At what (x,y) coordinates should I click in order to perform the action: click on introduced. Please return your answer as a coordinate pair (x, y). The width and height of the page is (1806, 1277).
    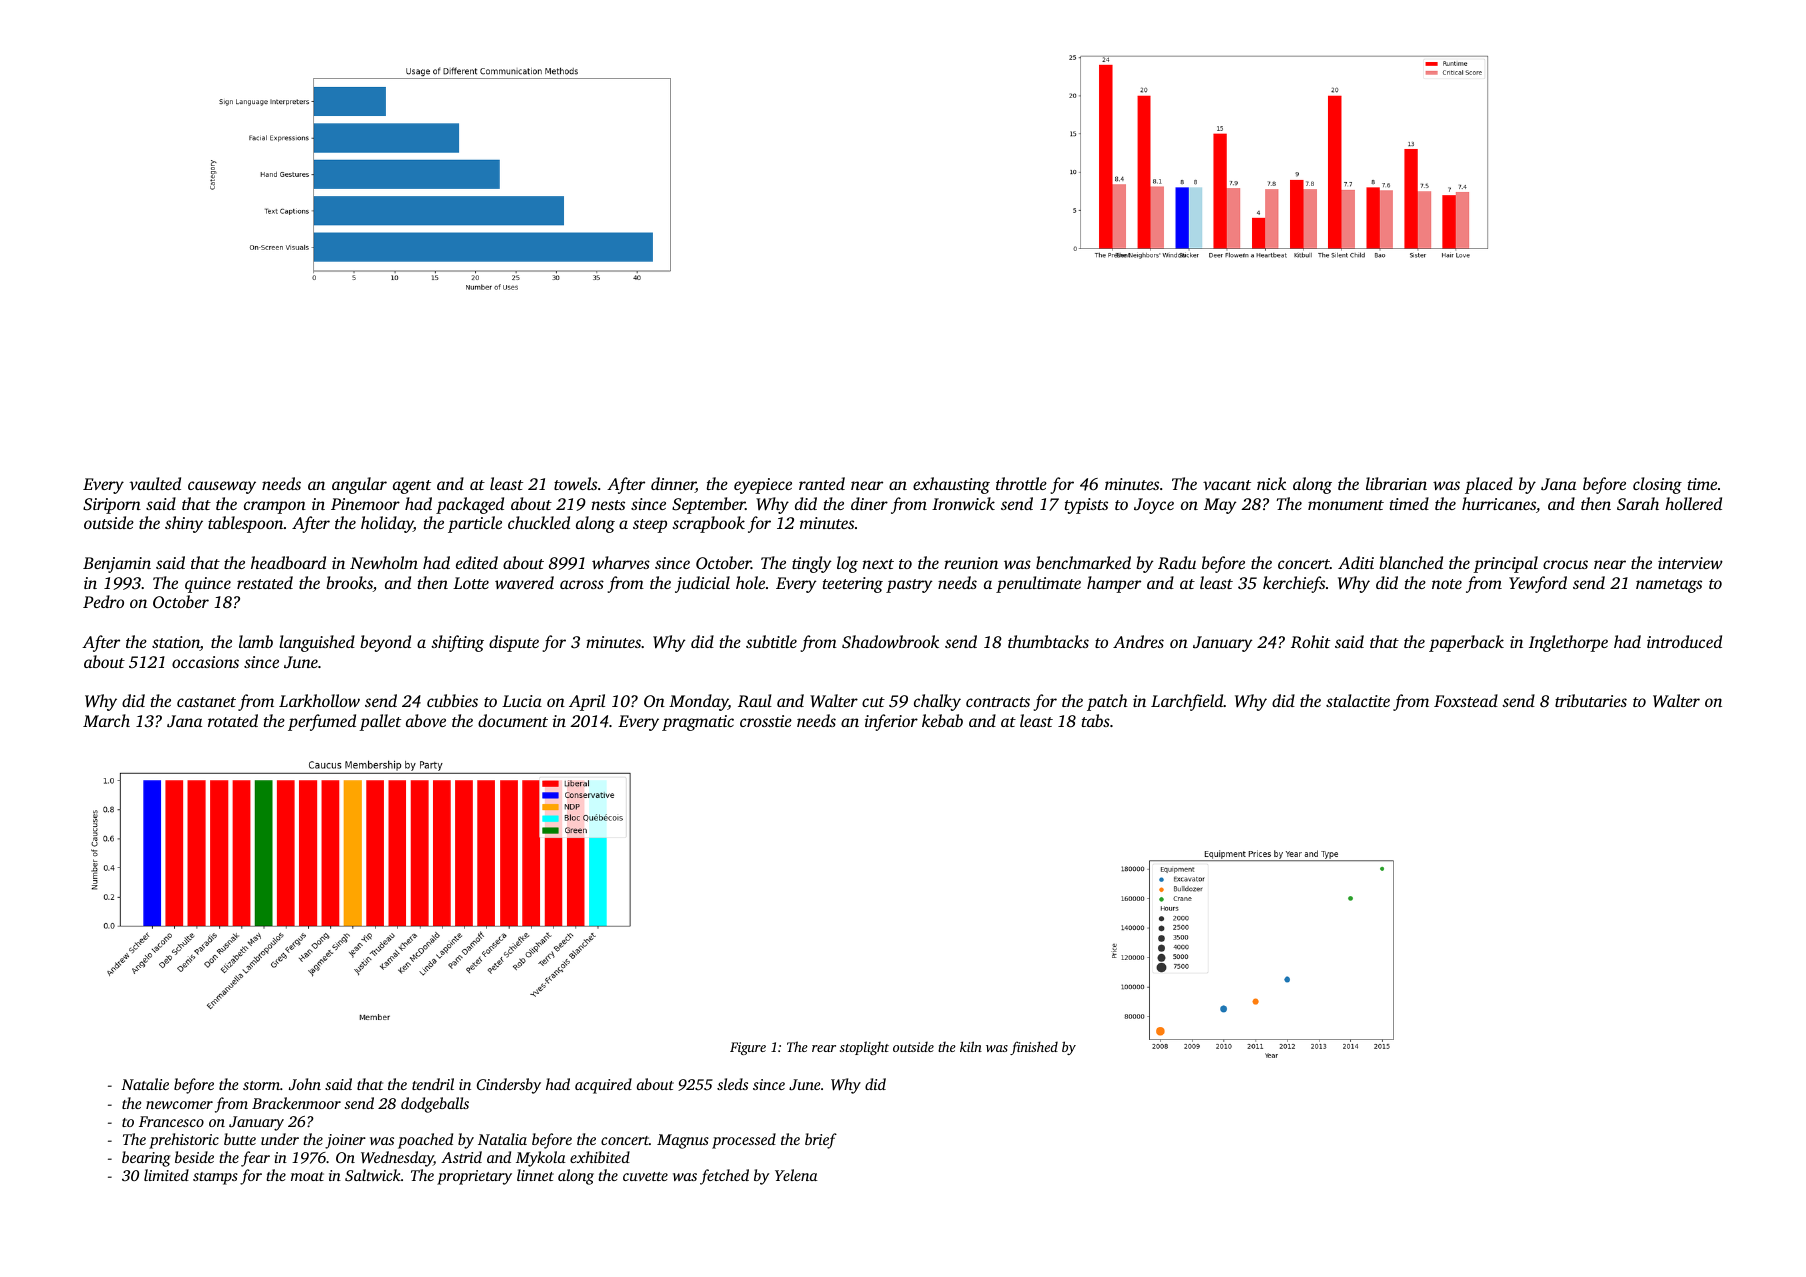
    Looking at the image, I should click on (1684, 641).
